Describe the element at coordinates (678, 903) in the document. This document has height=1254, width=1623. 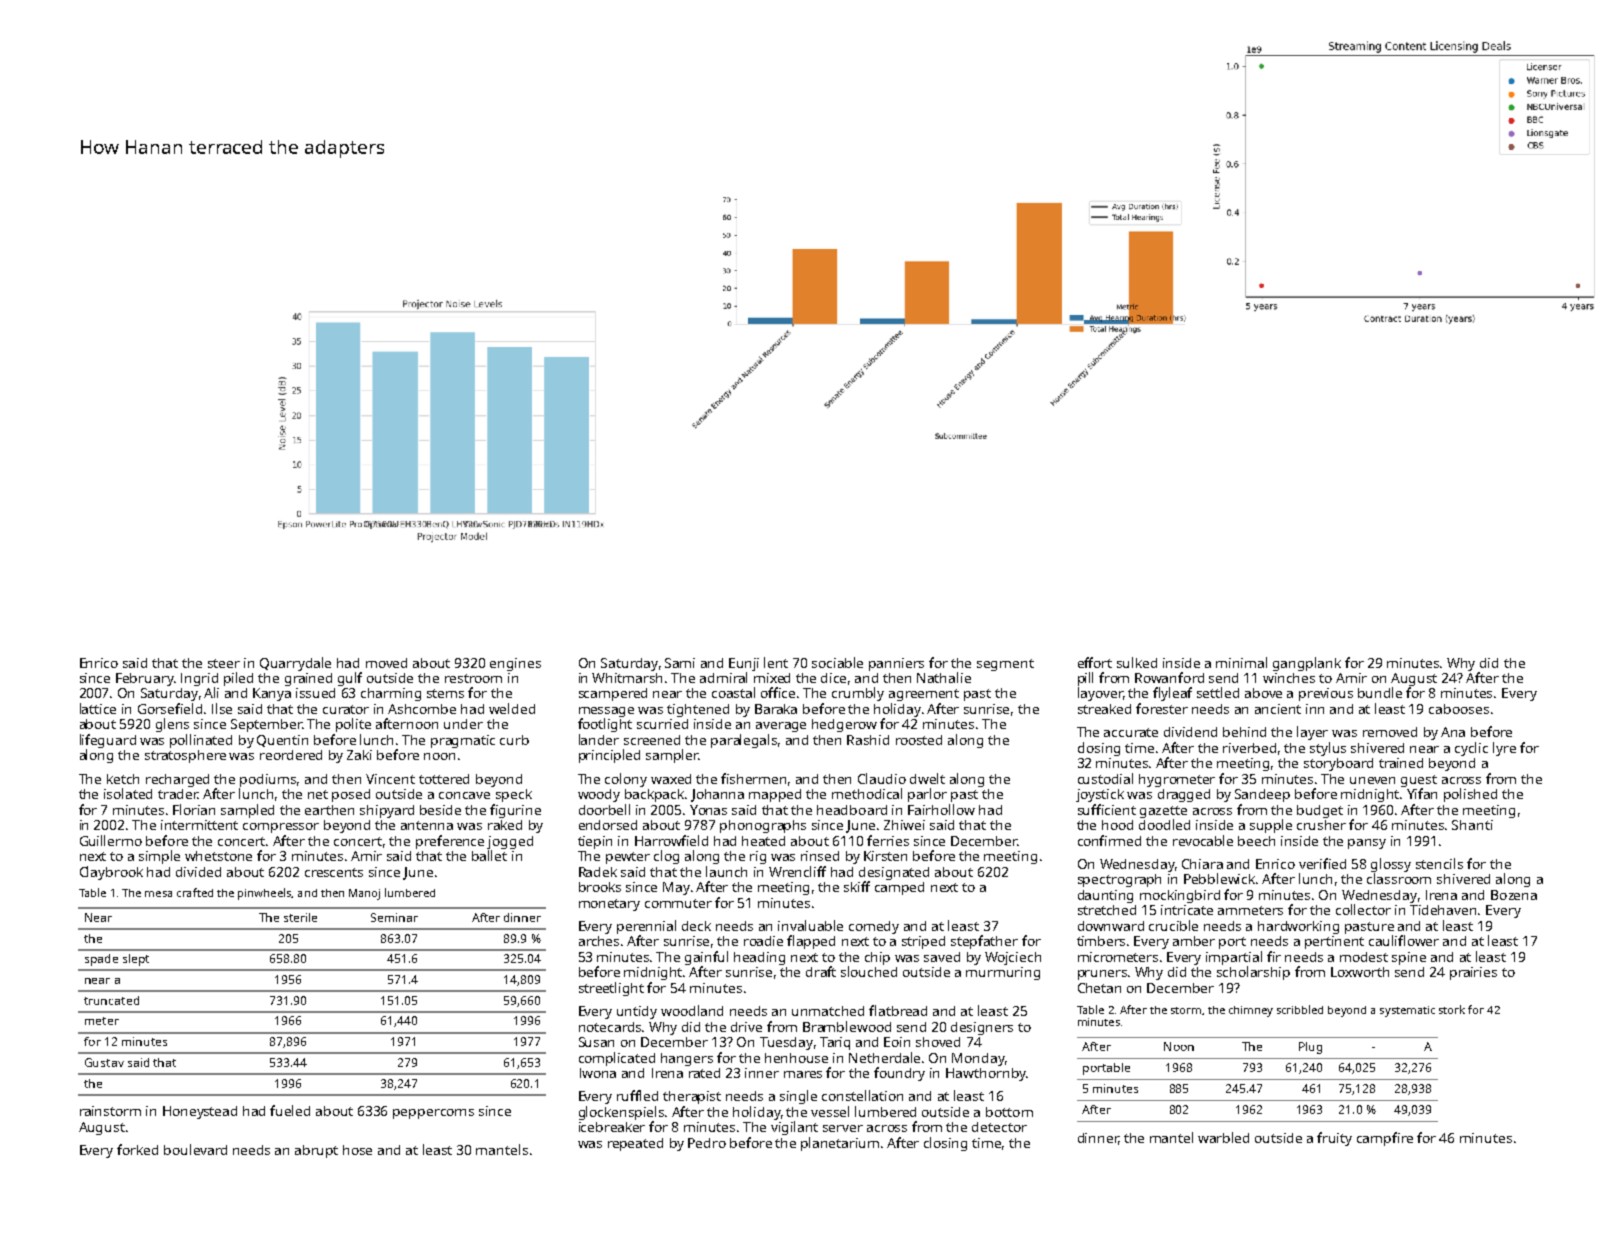
I see `commuter` at that location.
